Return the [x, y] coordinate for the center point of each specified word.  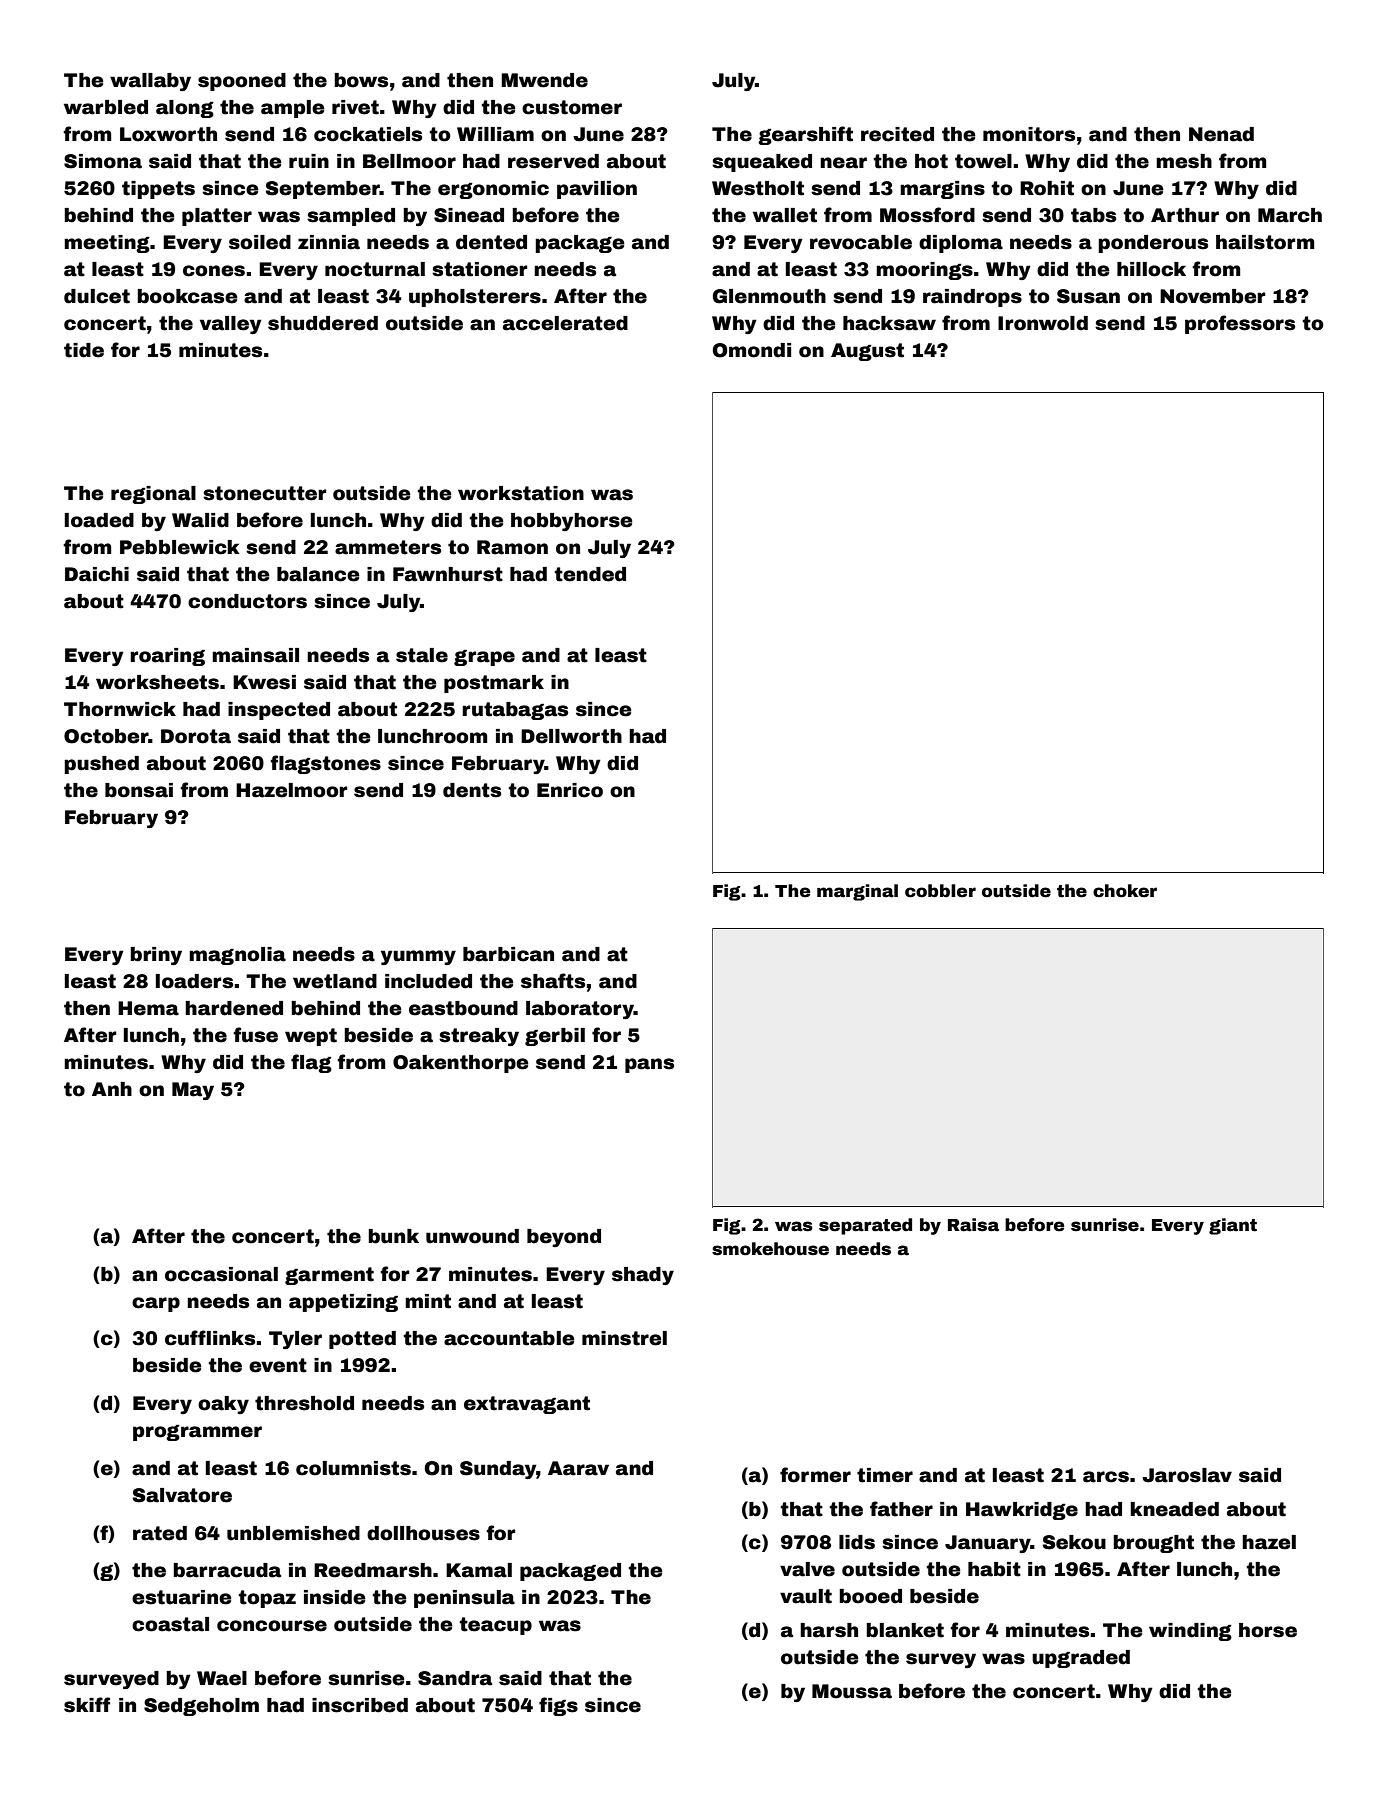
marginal [857, 892]
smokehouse [770, 1249]
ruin [309, 161]
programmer [197, 1433]
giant [1233, 1226]
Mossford [927, 215]
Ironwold [1043, 323]
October [106, 736]
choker [1125, 891]
